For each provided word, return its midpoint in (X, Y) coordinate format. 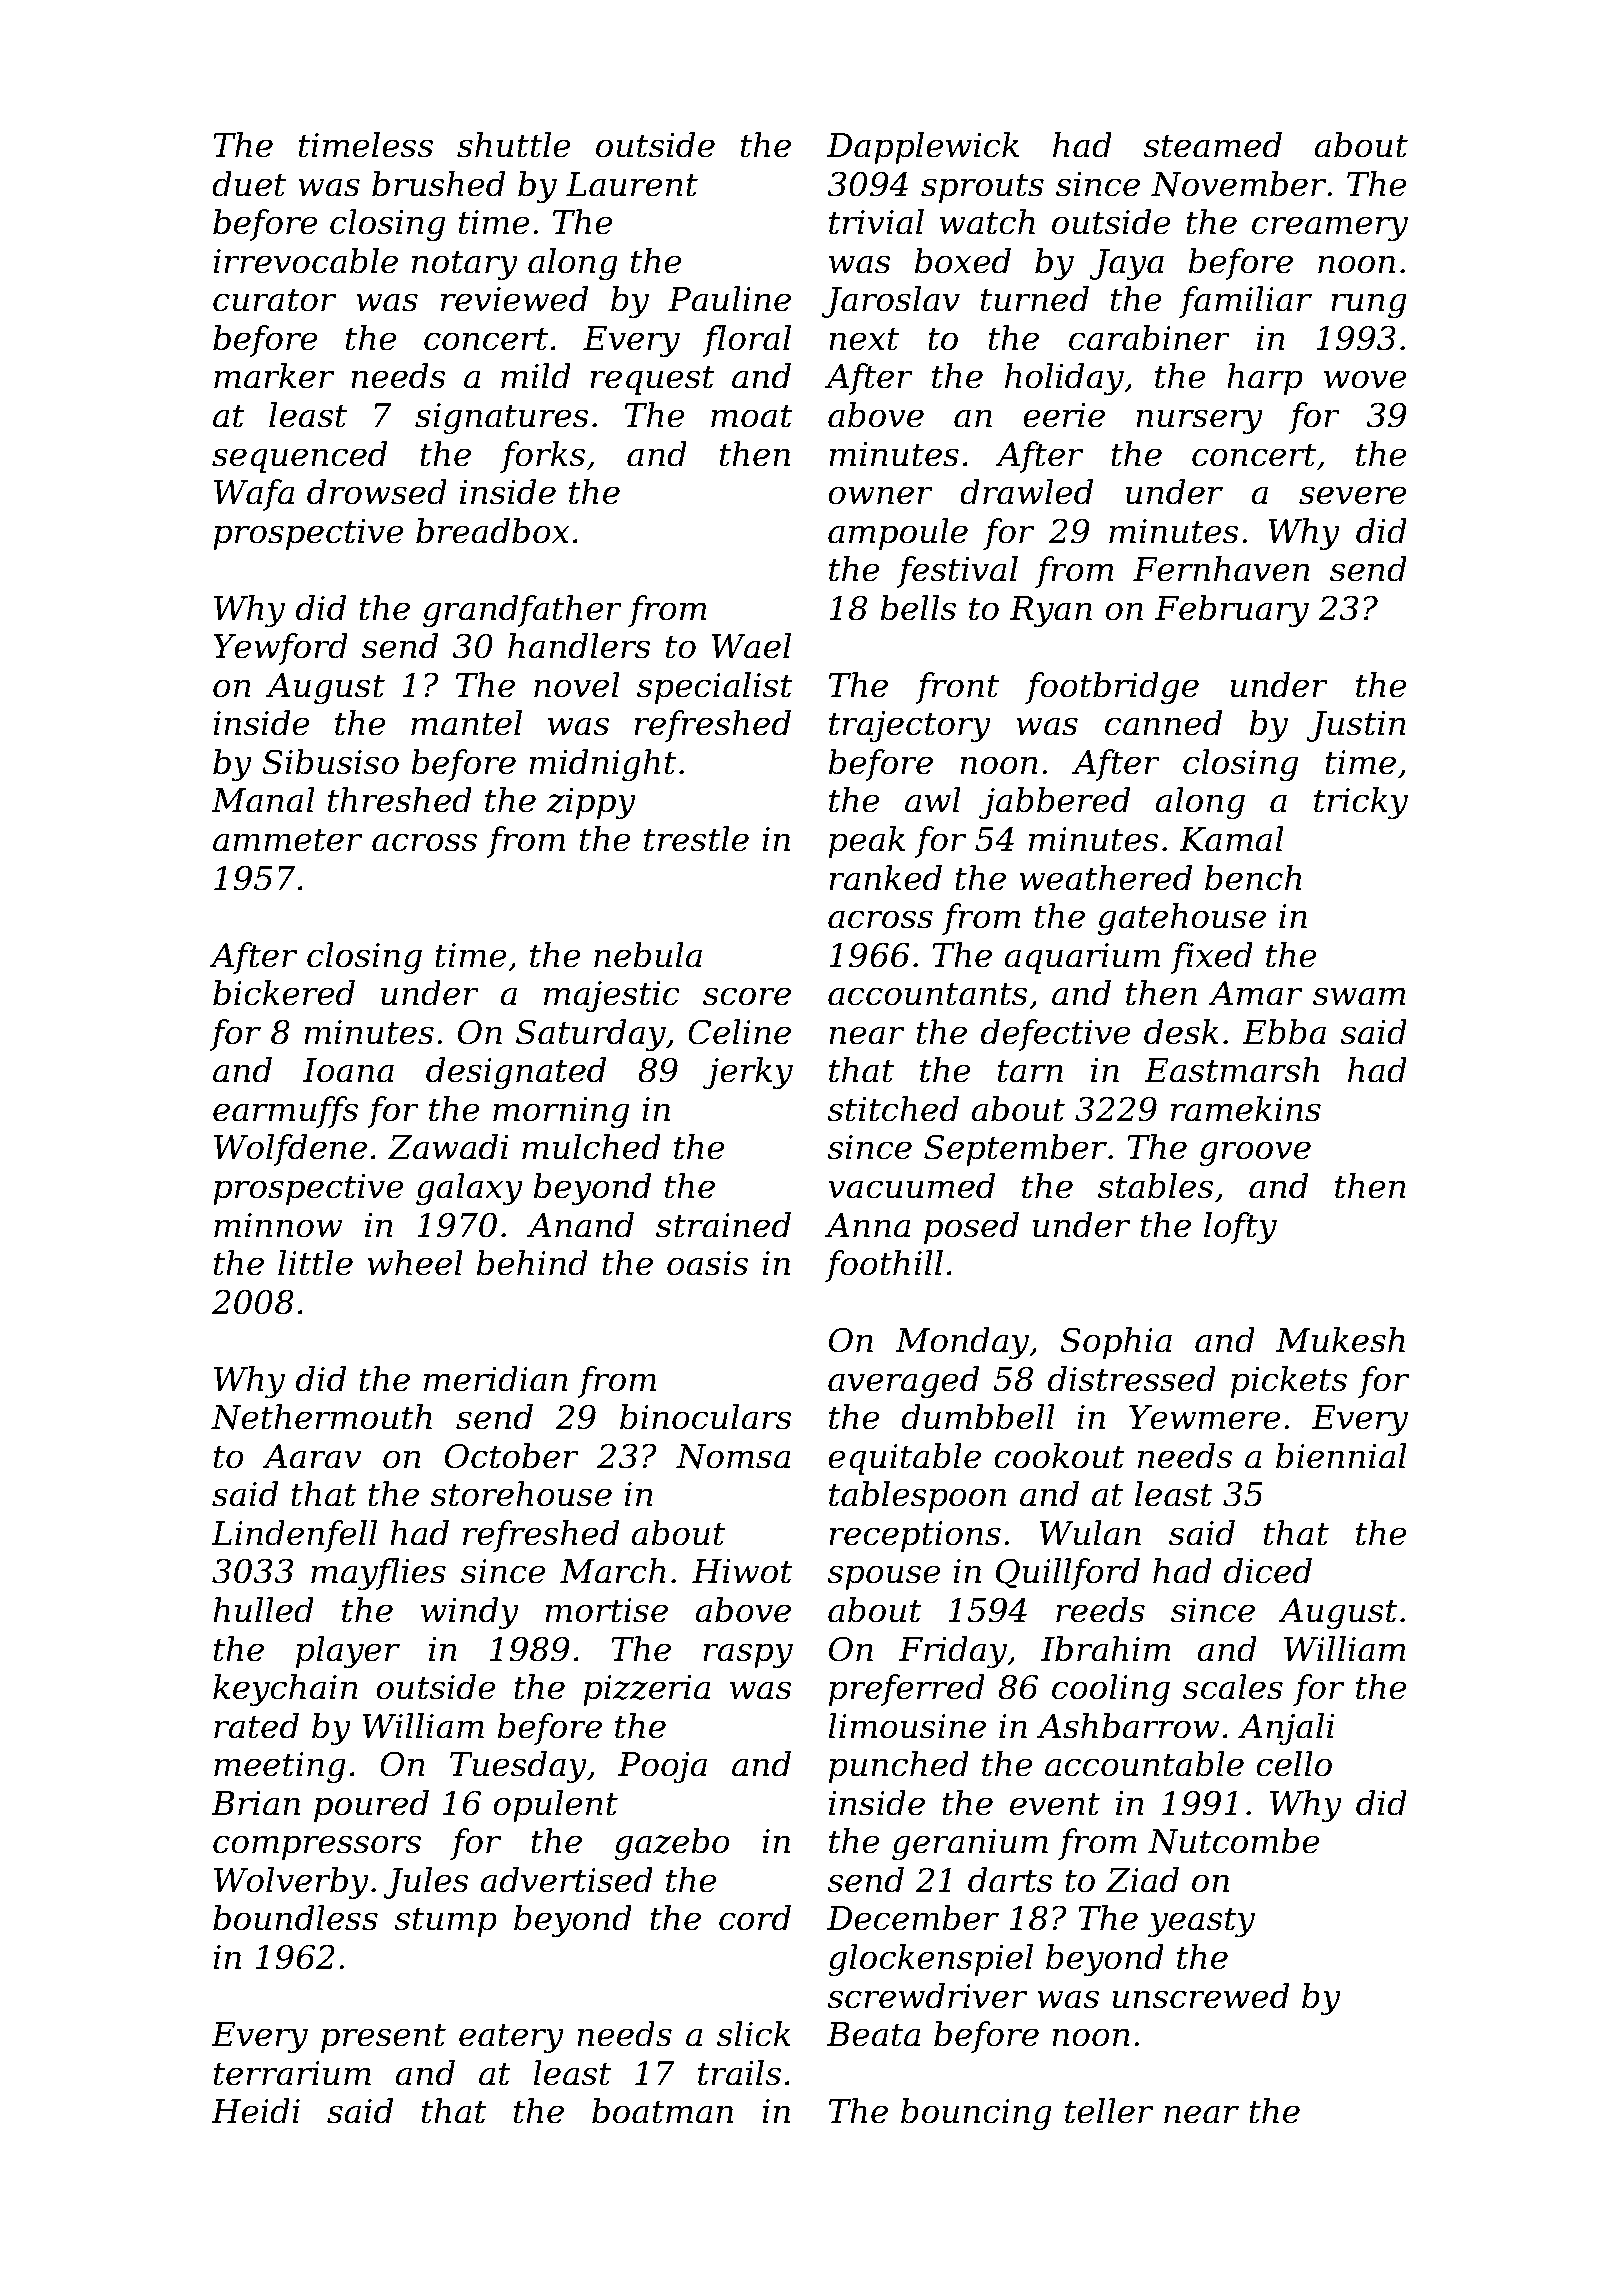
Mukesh (1340, 1340)
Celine (739, 1032)
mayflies (378, 1574)
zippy (591, 804)
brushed (438, 184)
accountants (928, 994)
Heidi (255, 2111)
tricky (1361, 803)
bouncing (976, 2114)
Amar (1255, 993)
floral (746, 341)
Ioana (348, 1070)
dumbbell (978, 1417)
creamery (1330, 229)
